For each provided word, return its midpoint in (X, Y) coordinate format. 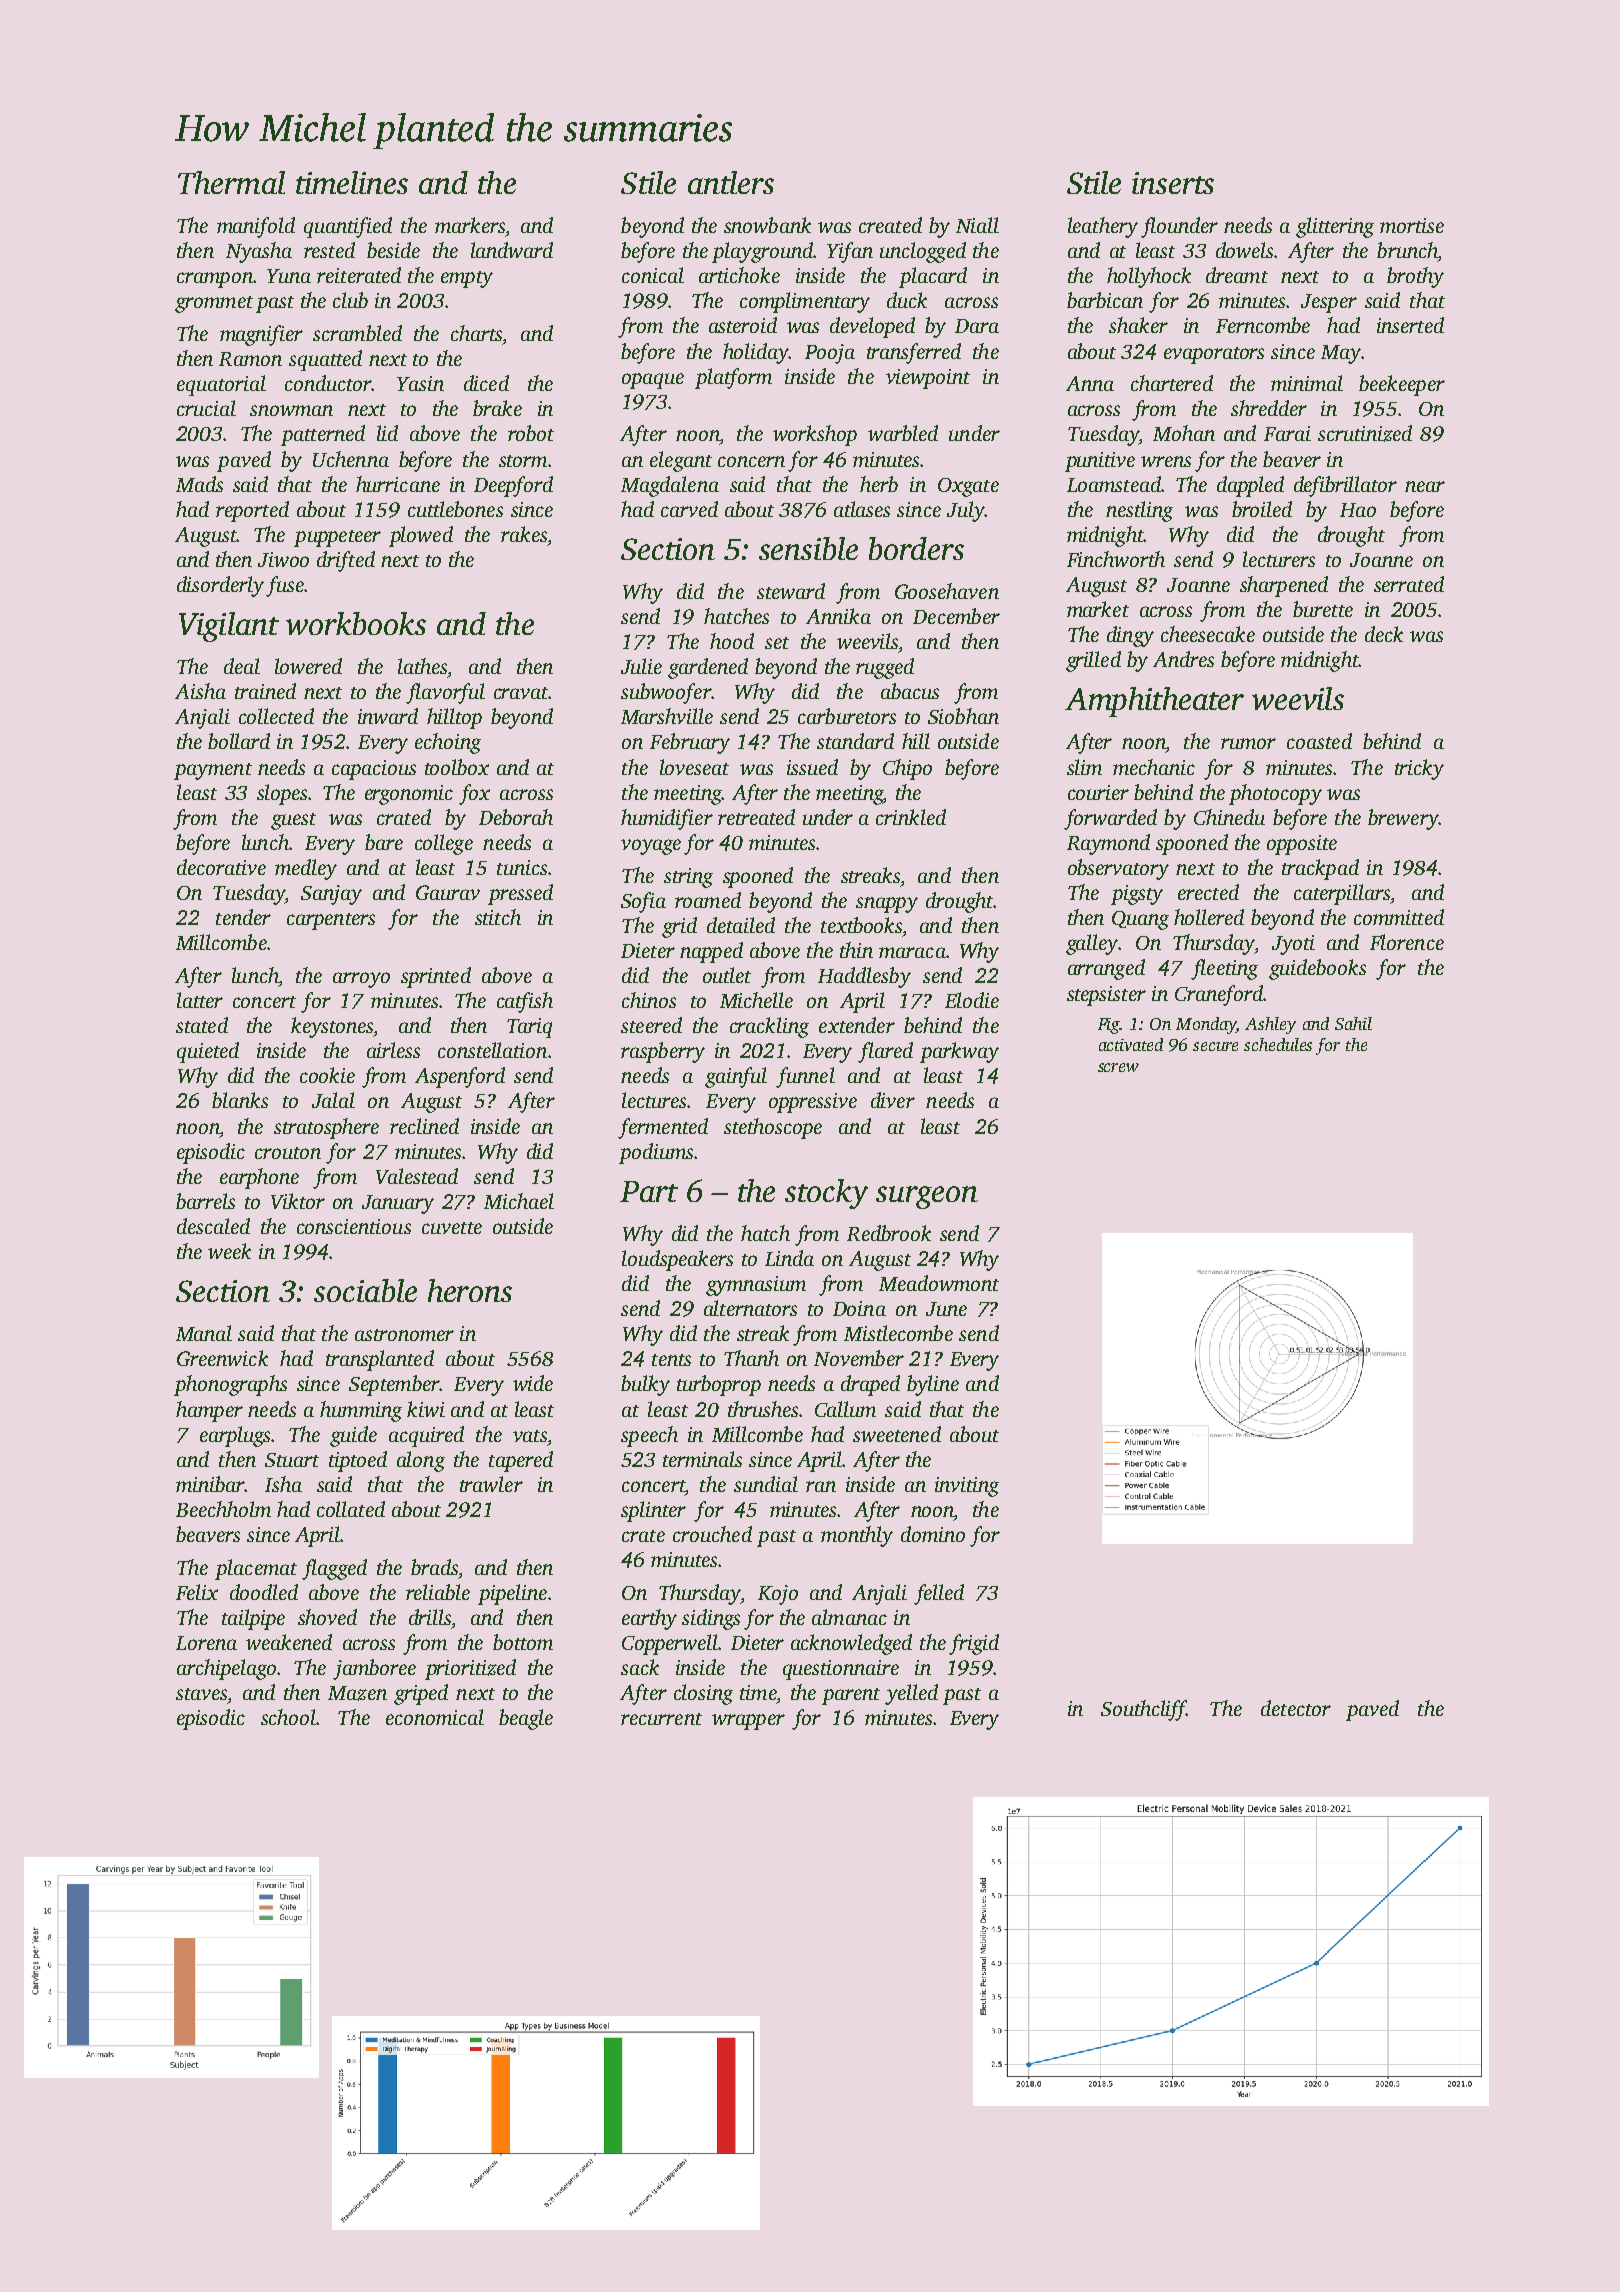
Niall (977, 225)
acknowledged (851, 1644)
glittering (1335, 227)
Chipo (907, 769)
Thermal (231, 182)
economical (435, 1717)
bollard (239, 741)
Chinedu (1229, 817)
